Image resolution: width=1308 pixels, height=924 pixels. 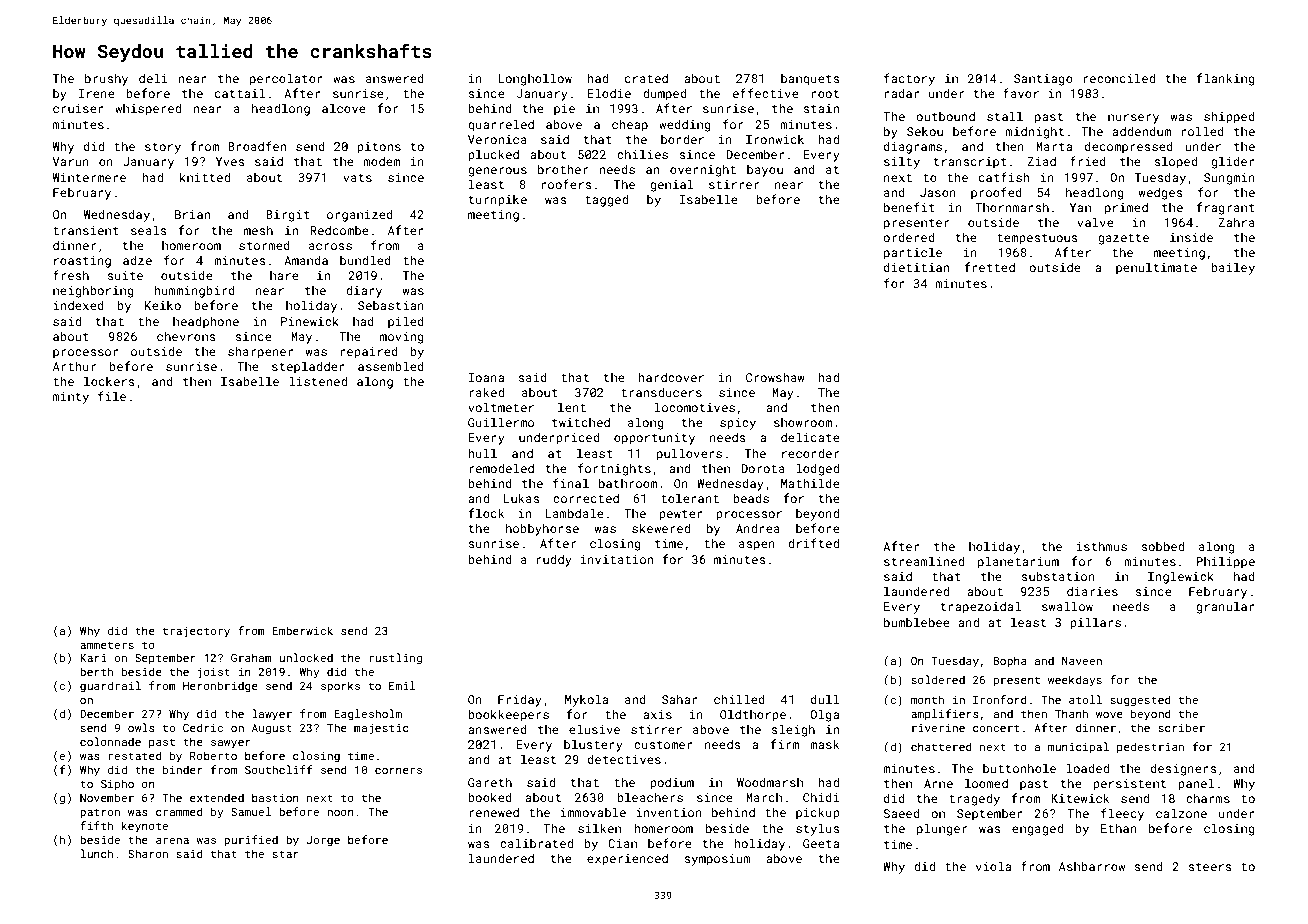 What do you see at coordinates (535, 79) in the image?
I see `Longhollow` at bounding box center [535, 79].
